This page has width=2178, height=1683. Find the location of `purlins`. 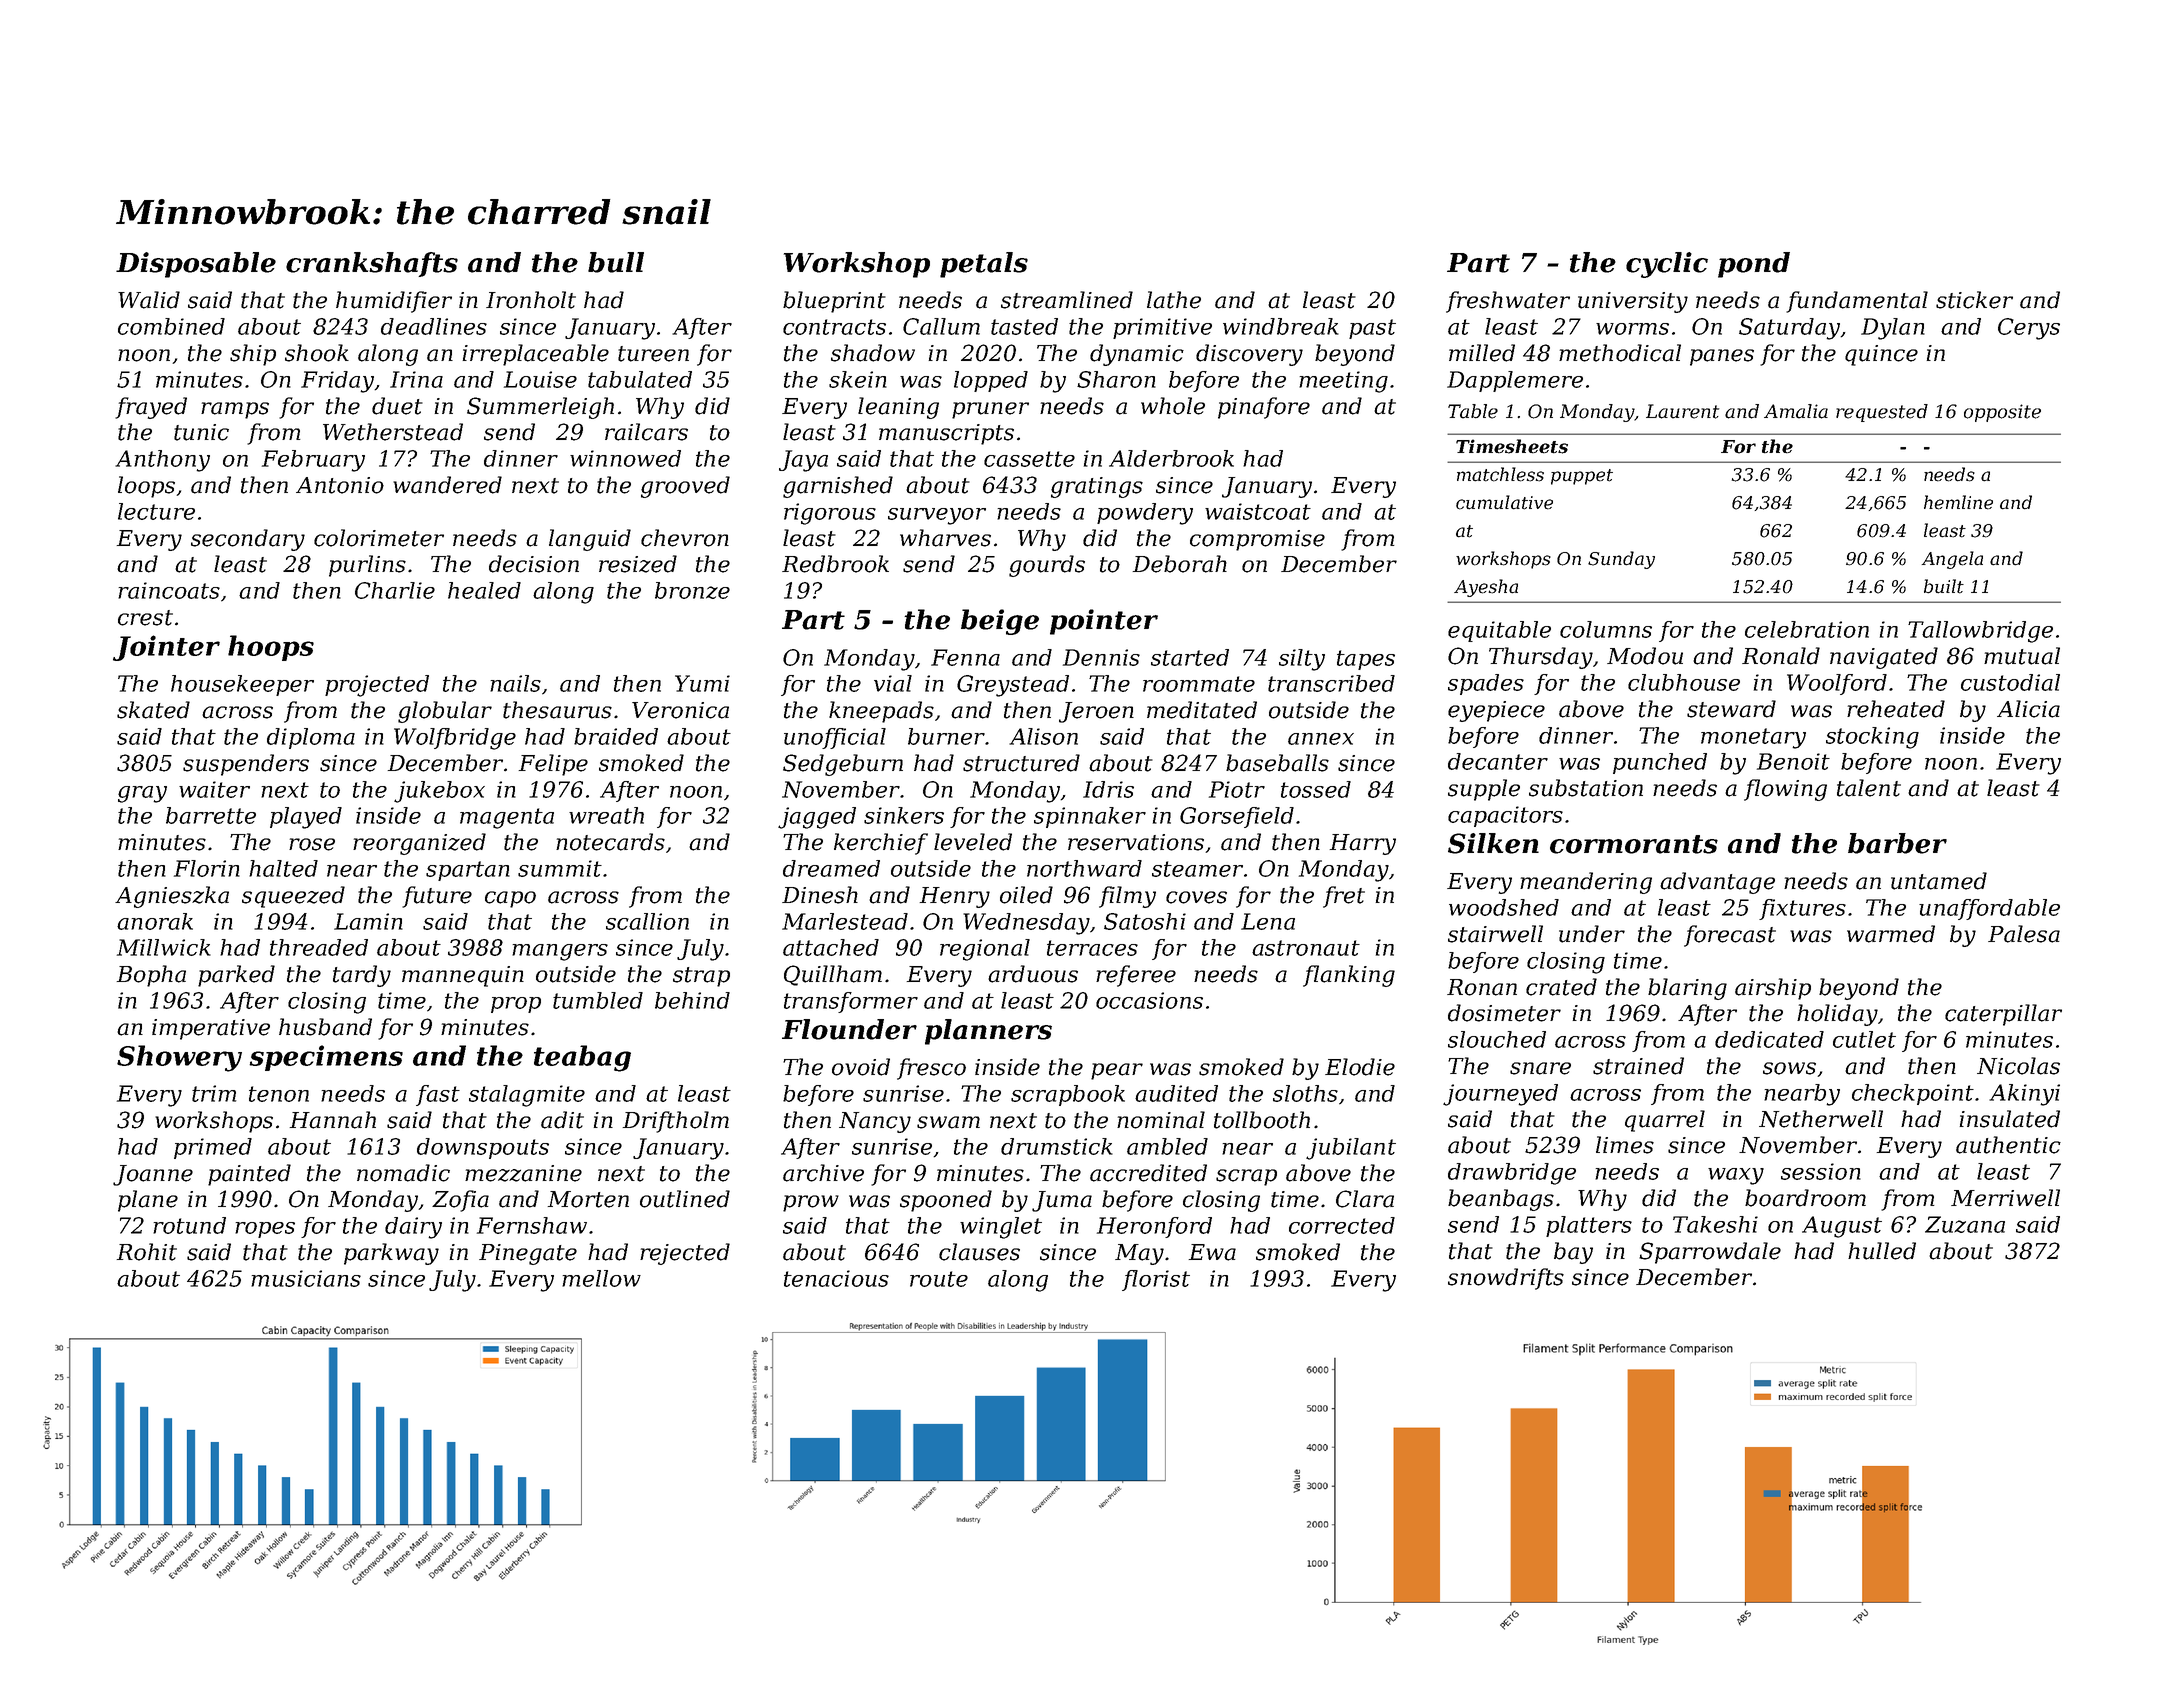

purlins is located at coordinates (367, 566).
